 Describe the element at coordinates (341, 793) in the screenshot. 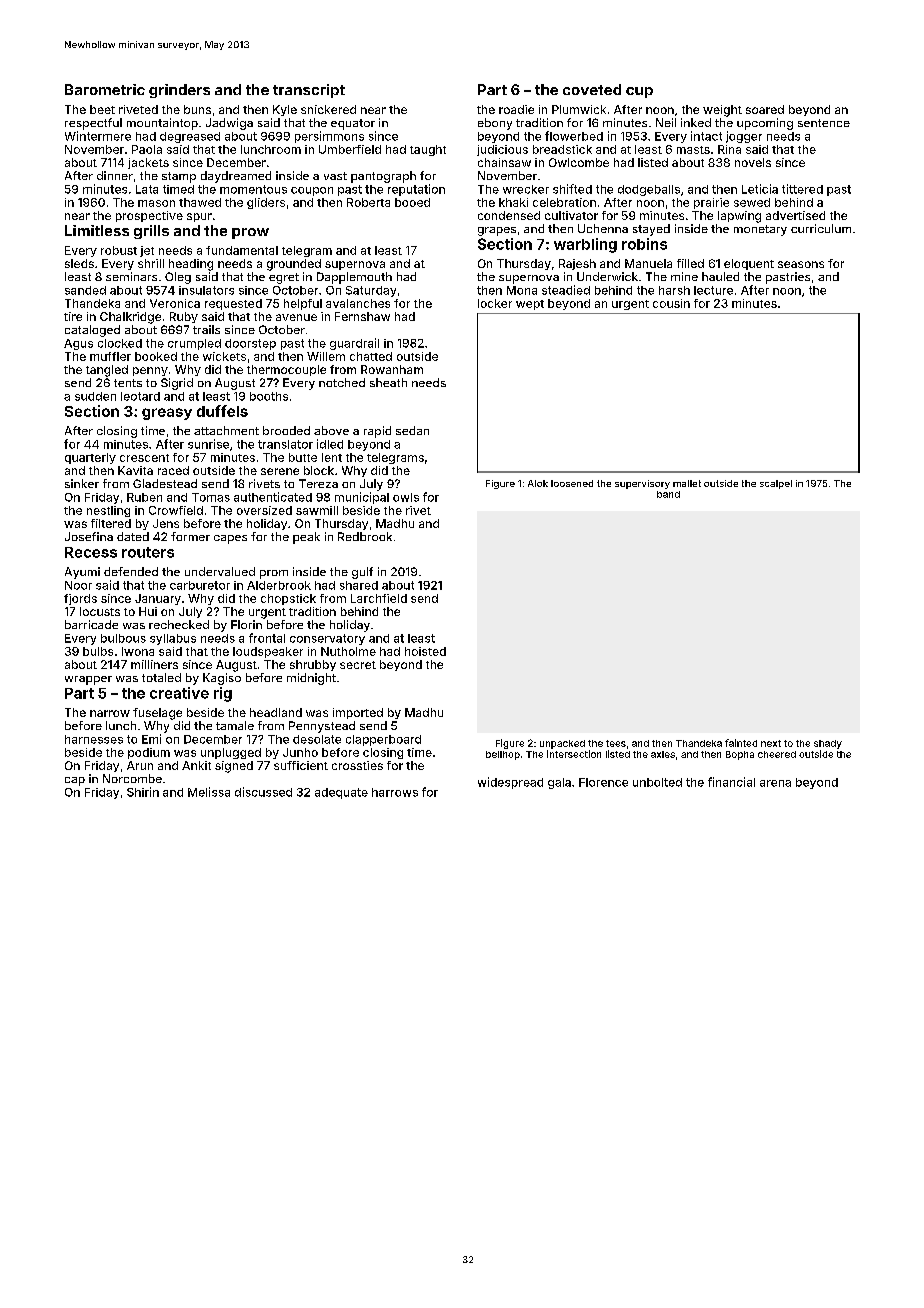

I see `adequate` at that location.
